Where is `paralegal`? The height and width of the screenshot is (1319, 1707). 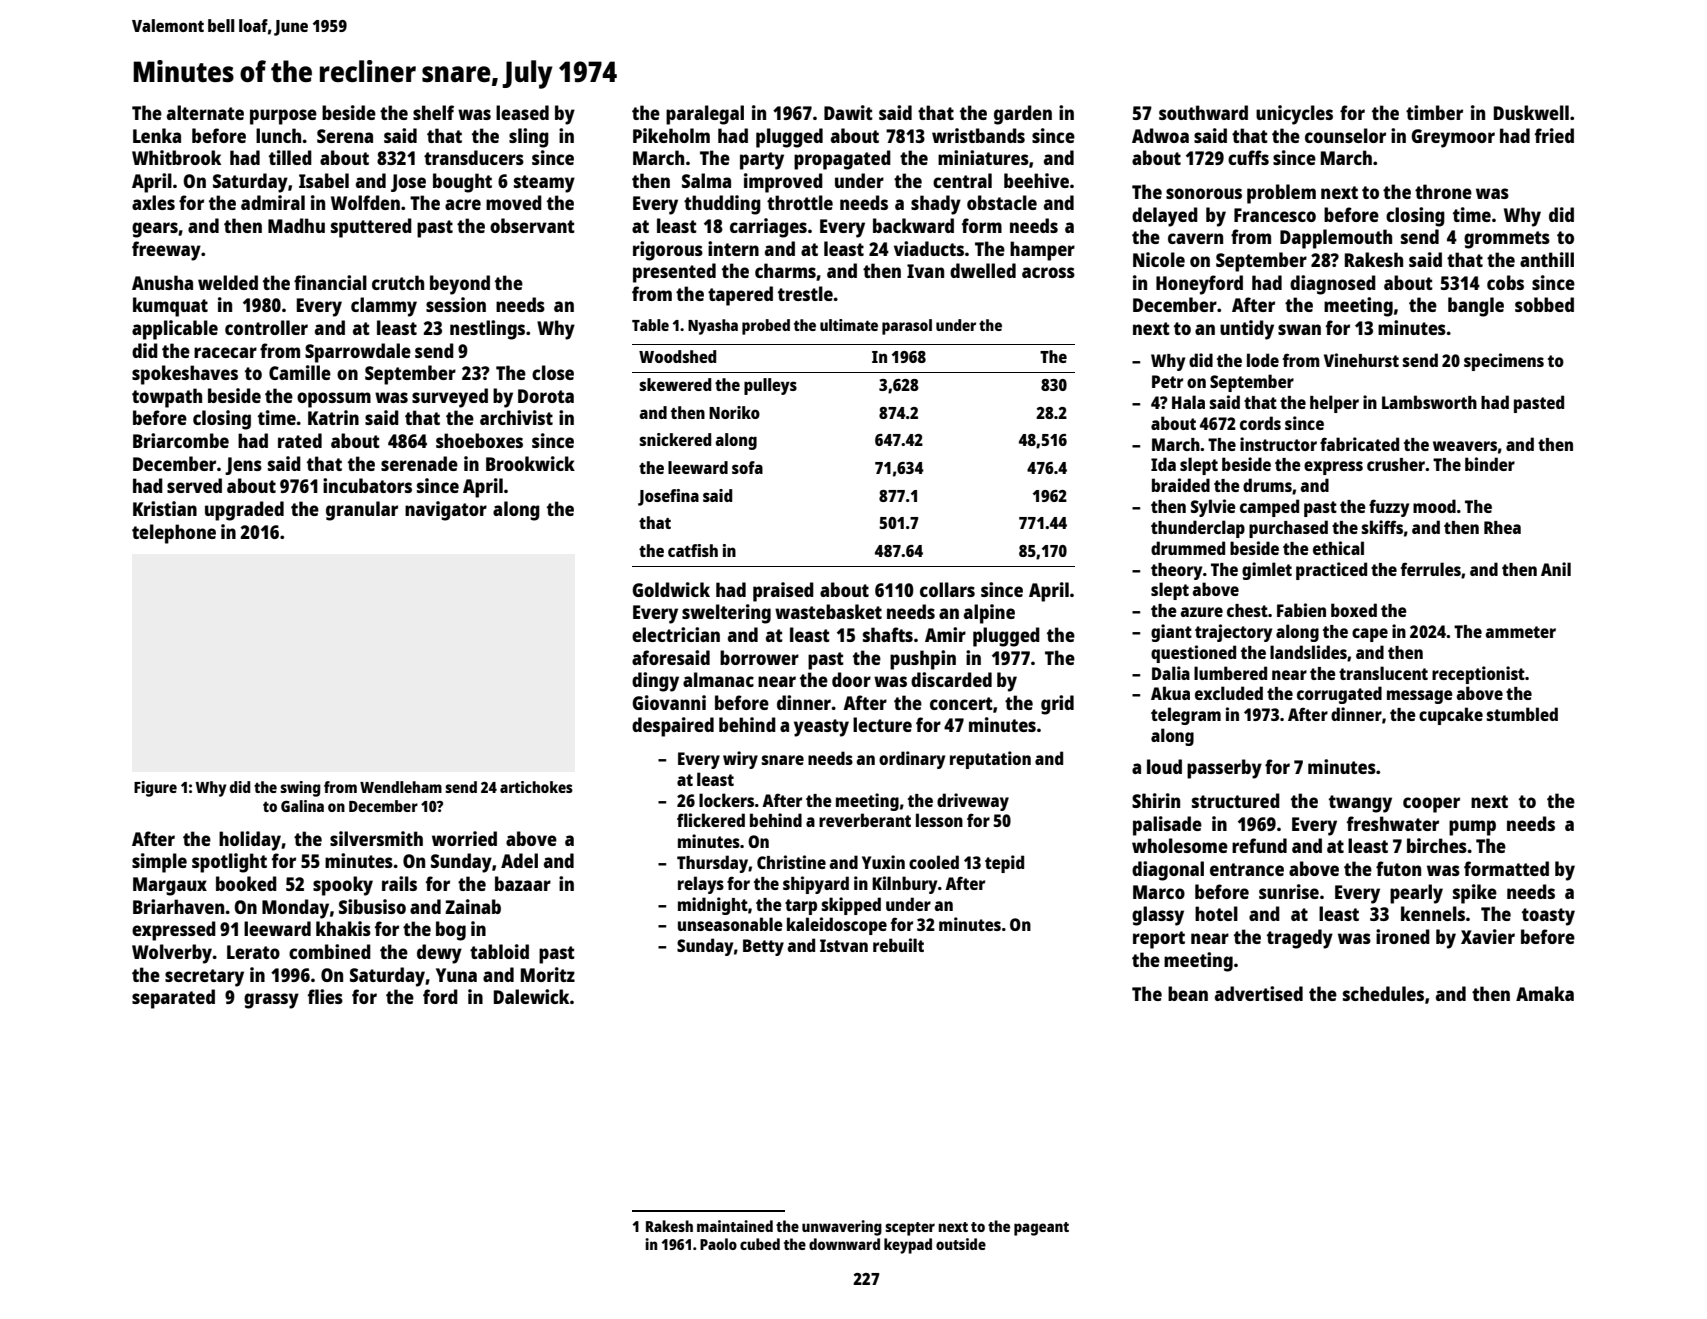
paralegal is located at coordinates (705, 115).
